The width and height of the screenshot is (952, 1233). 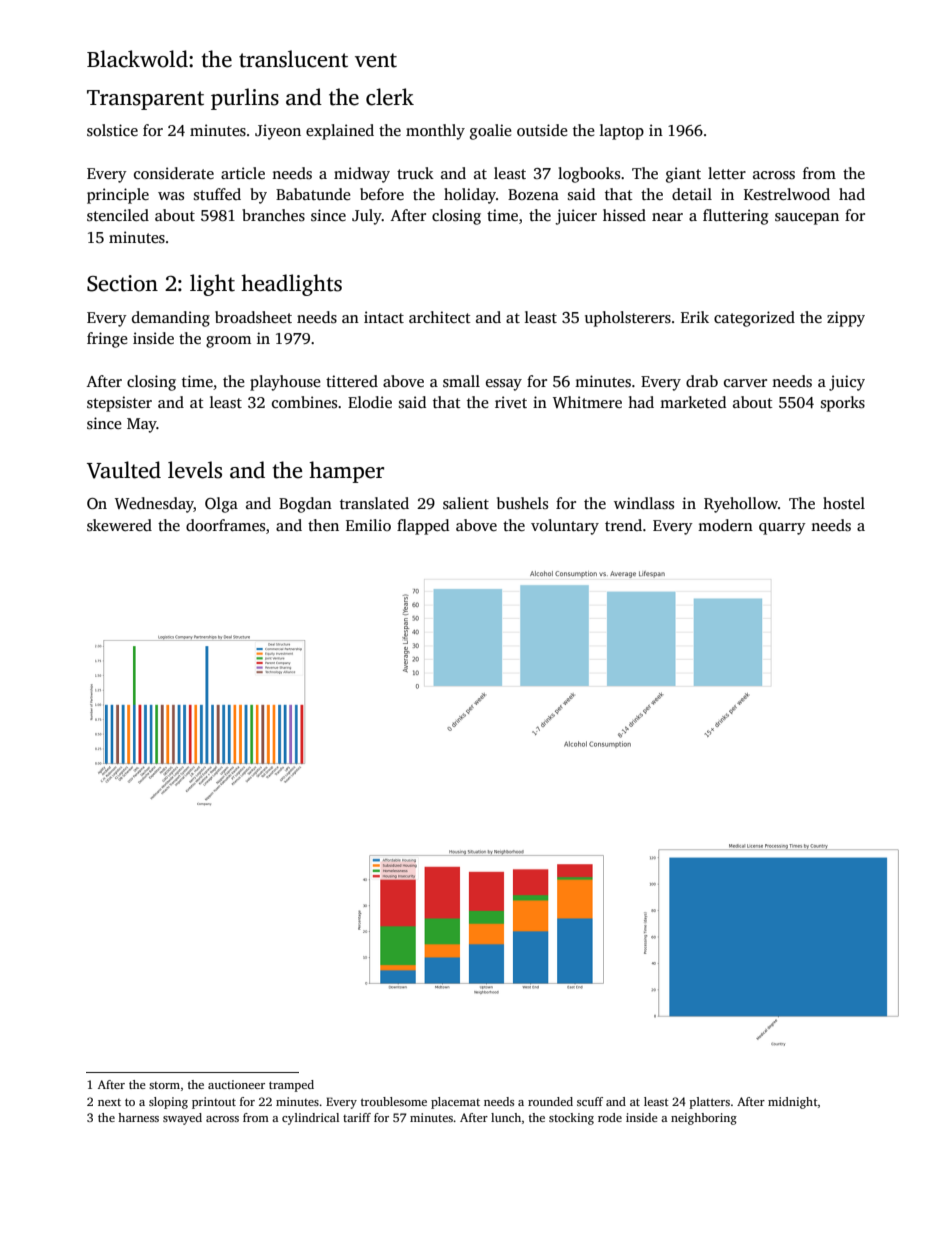 I want to click on flapped, so click(x=423, y=527).
